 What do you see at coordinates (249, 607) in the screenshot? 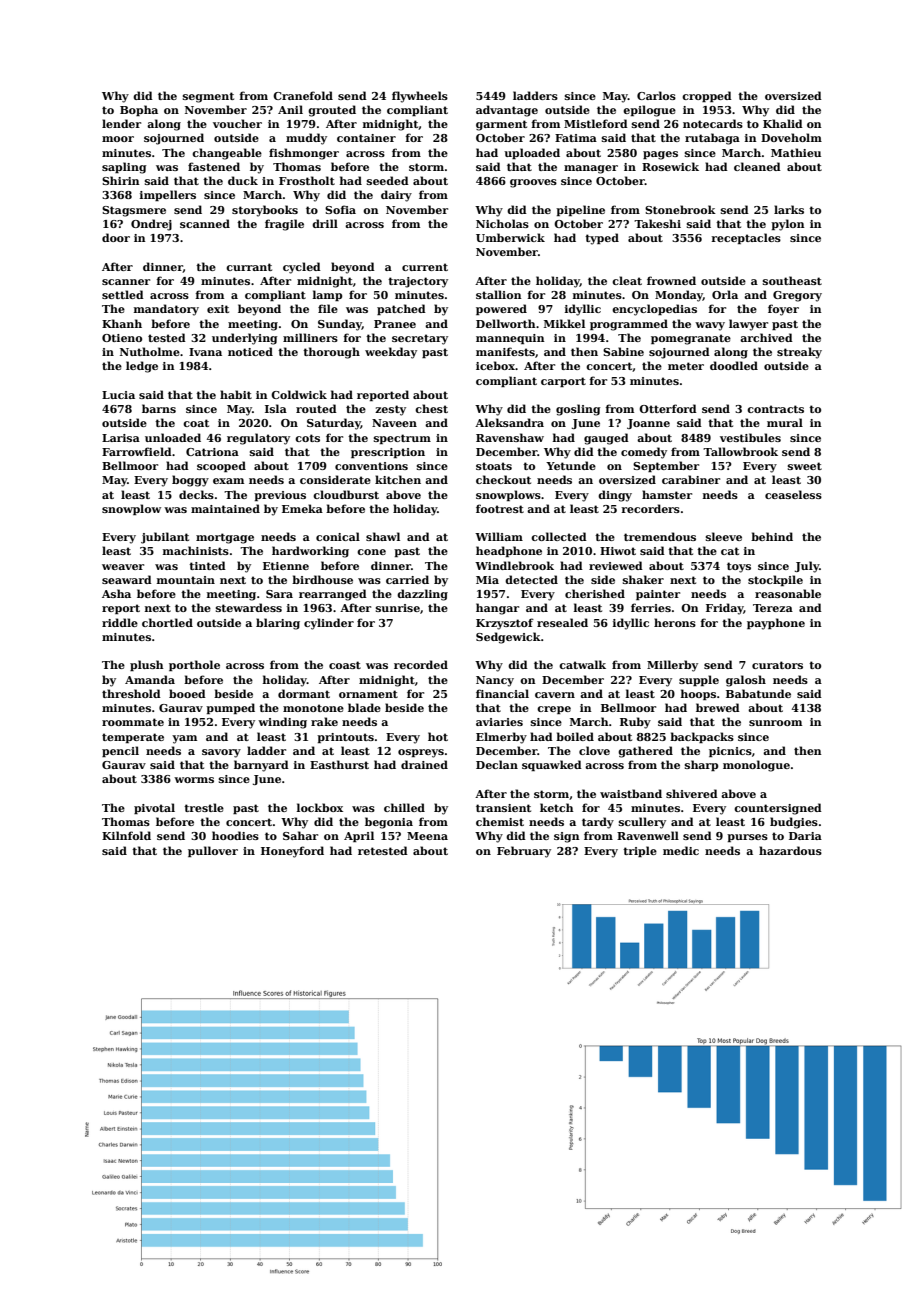
I see `stewardess` at bounding box center [249, 607].
